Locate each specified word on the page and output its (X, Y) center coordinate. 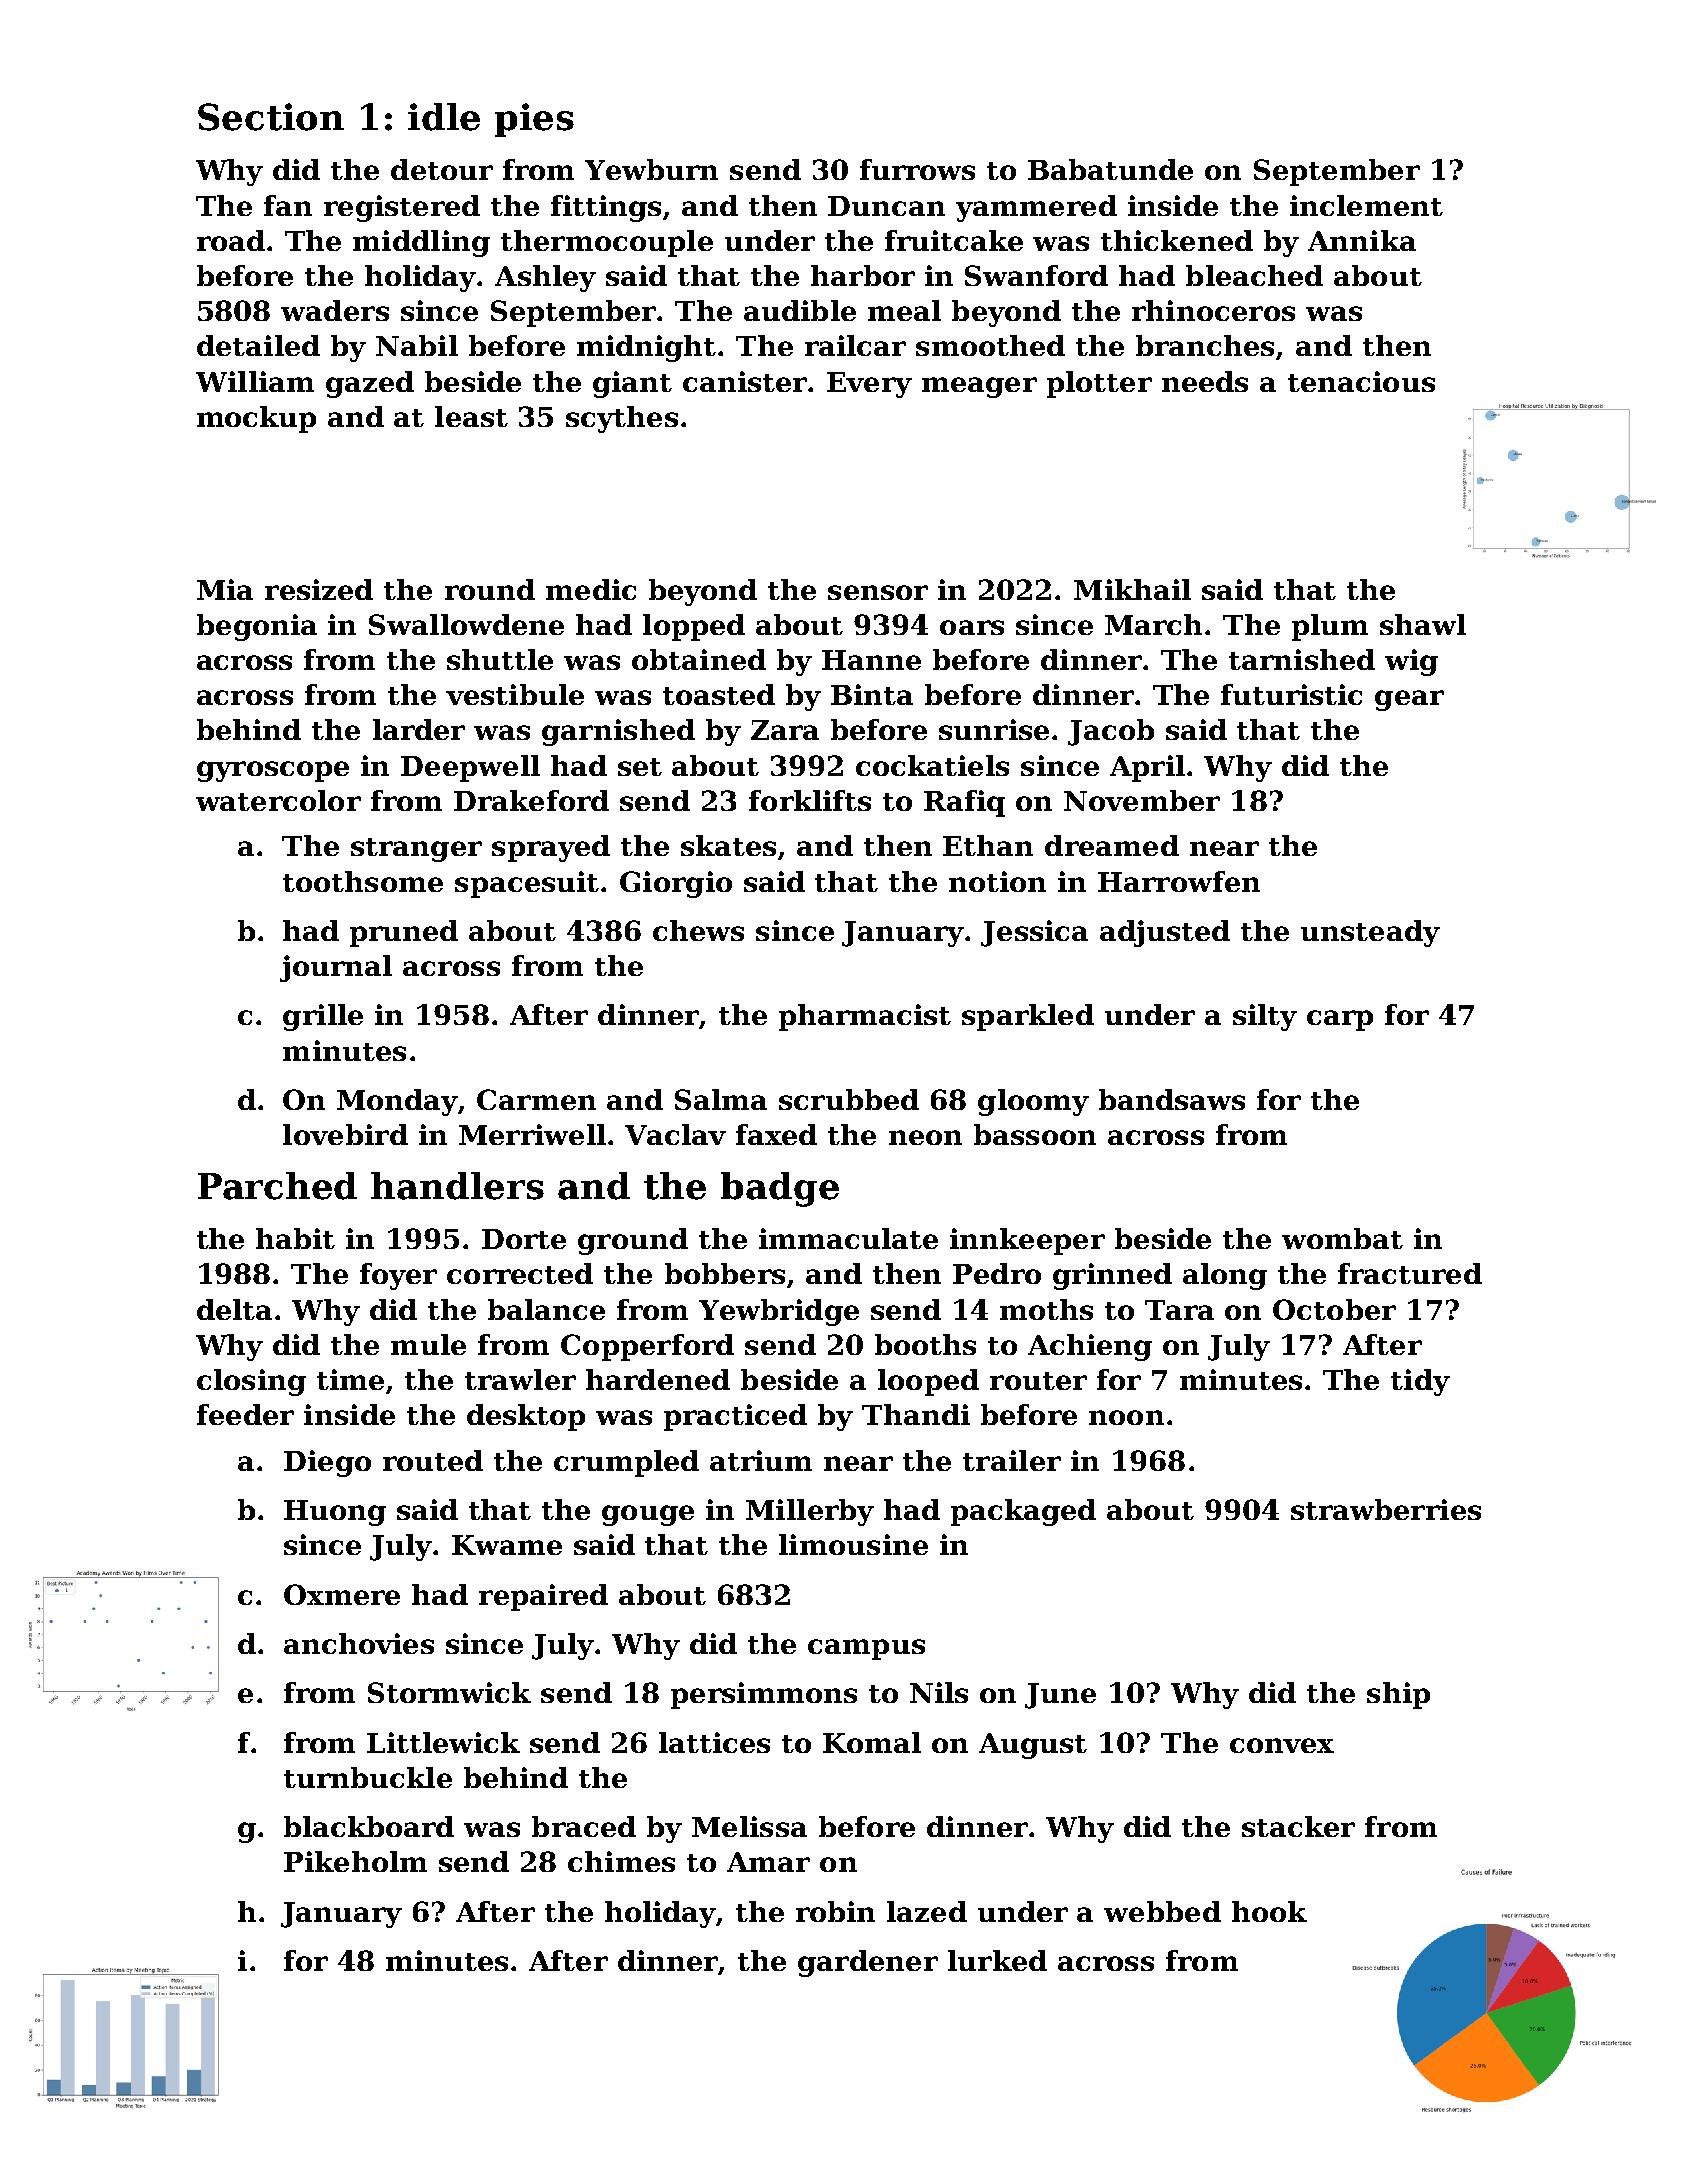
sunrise (994, 729)
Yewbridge (779, 1312)
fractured (1410, 1273)
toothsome (363, 881)
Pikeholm (355, 1861)
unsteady (1370, 933)
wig (1411, 662)
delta (234, 1309)
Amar (768, 1862)
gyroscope (273, 771)
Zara (785, 730)
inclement (1366, 205)
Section (271, 117)
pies (534, 120)
